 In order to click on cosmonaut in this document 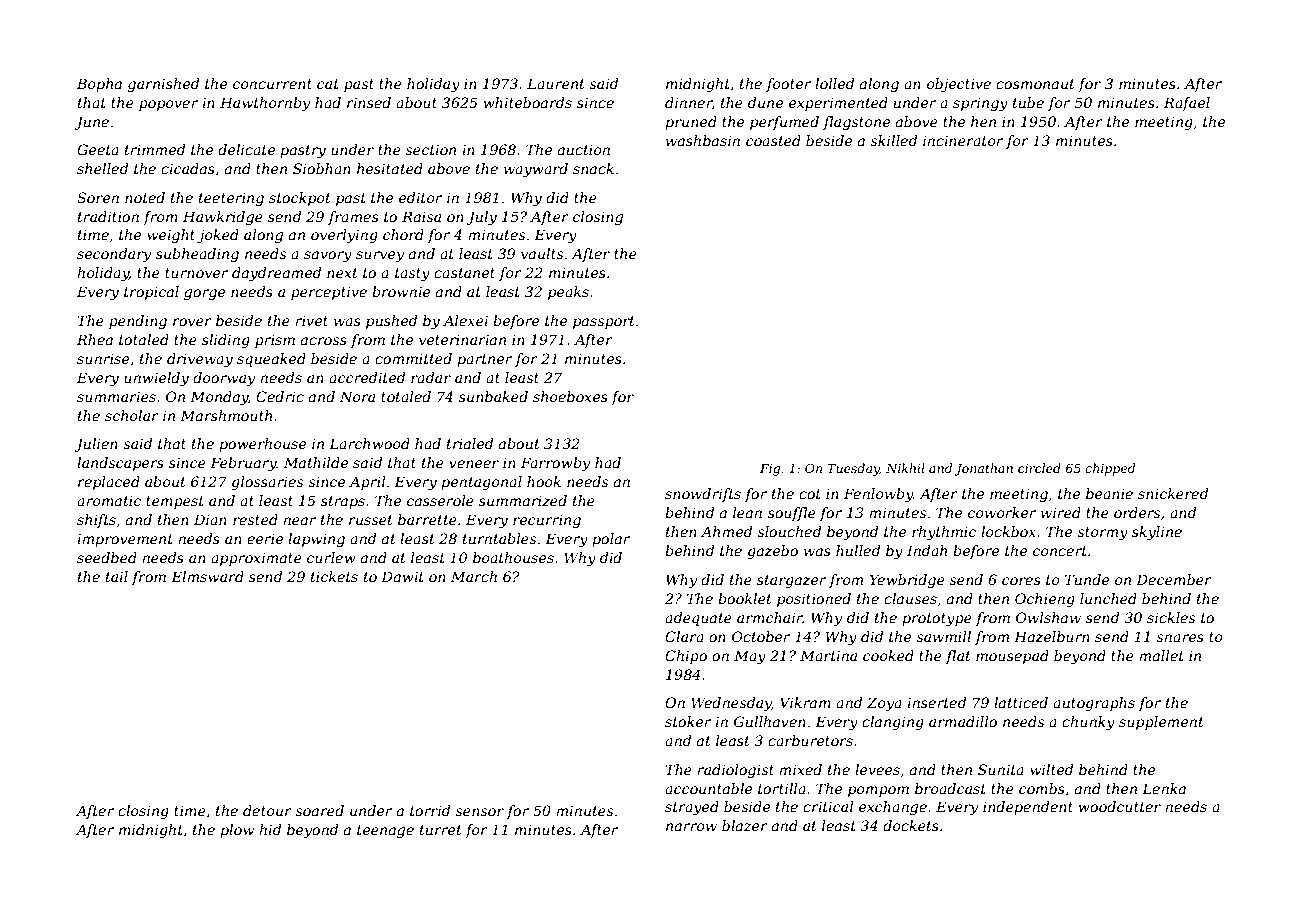, I will do `click(1035, 84)`.
